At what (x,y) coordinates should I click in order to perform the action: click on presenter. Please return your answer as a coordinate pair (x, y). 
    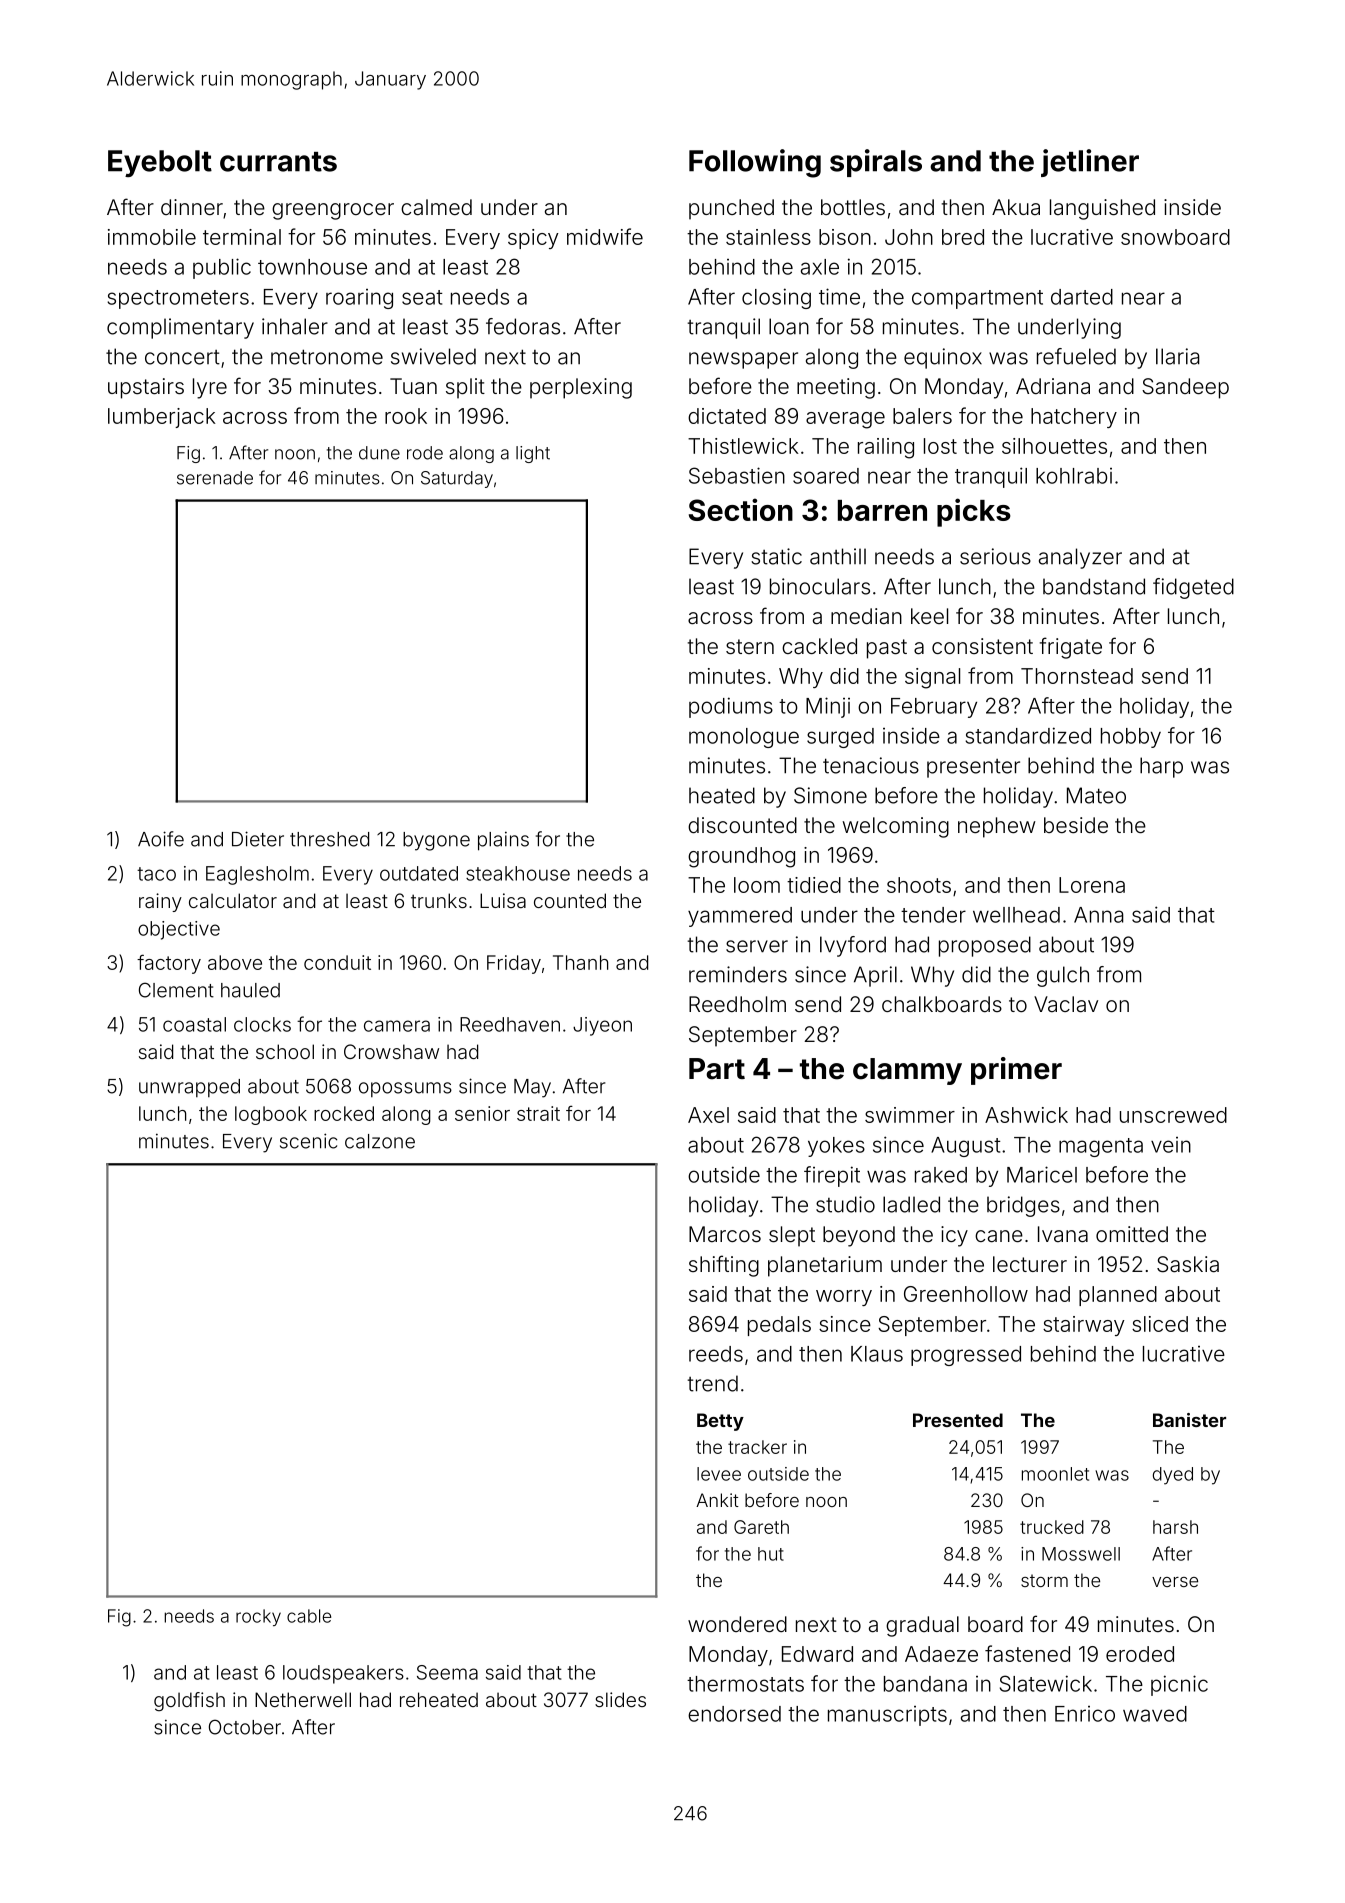
    Looking at the image, I should click on (973, 768).
